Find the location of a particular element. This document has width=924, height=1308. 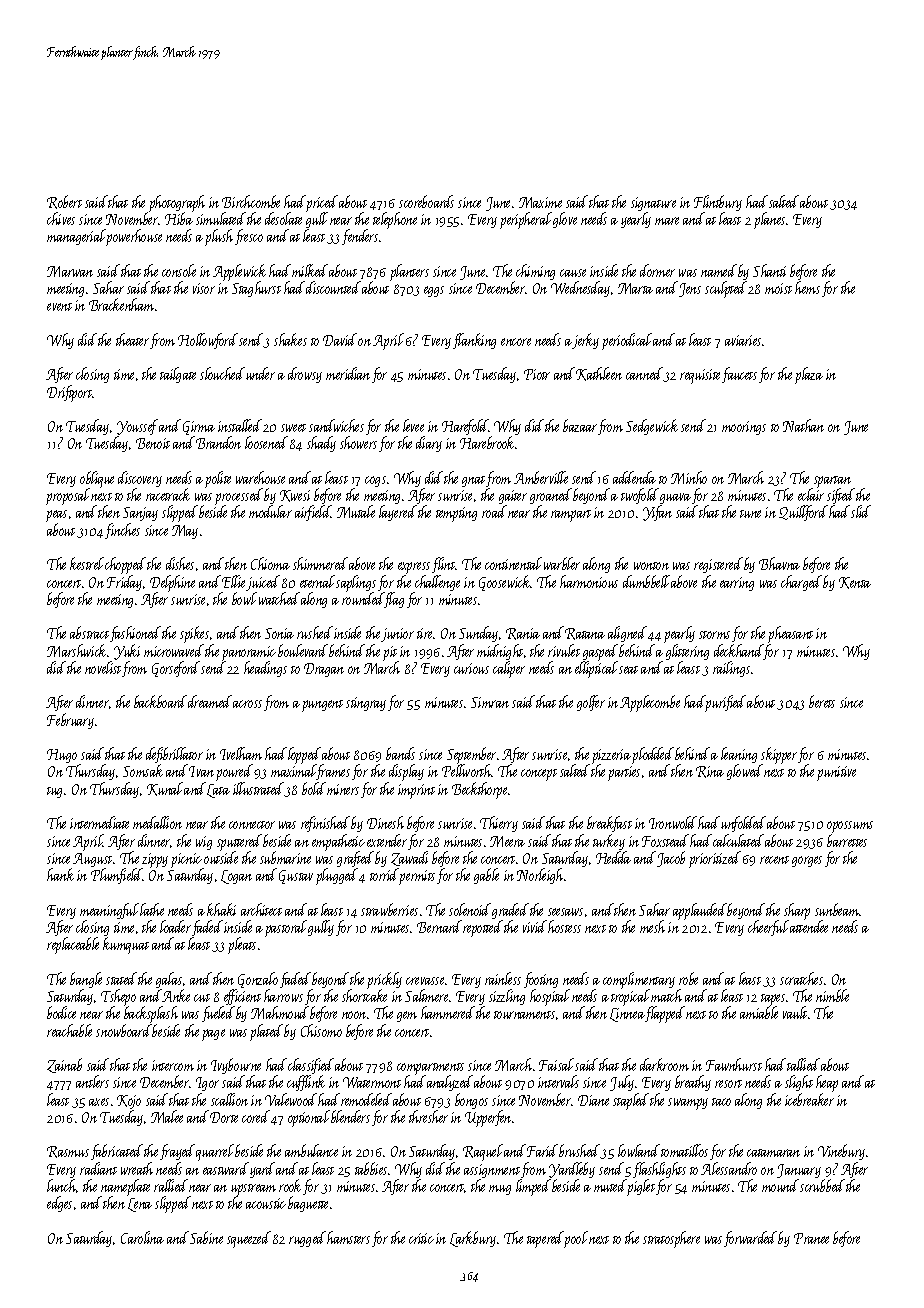

panoramic is located at coordinates (249, 653).
